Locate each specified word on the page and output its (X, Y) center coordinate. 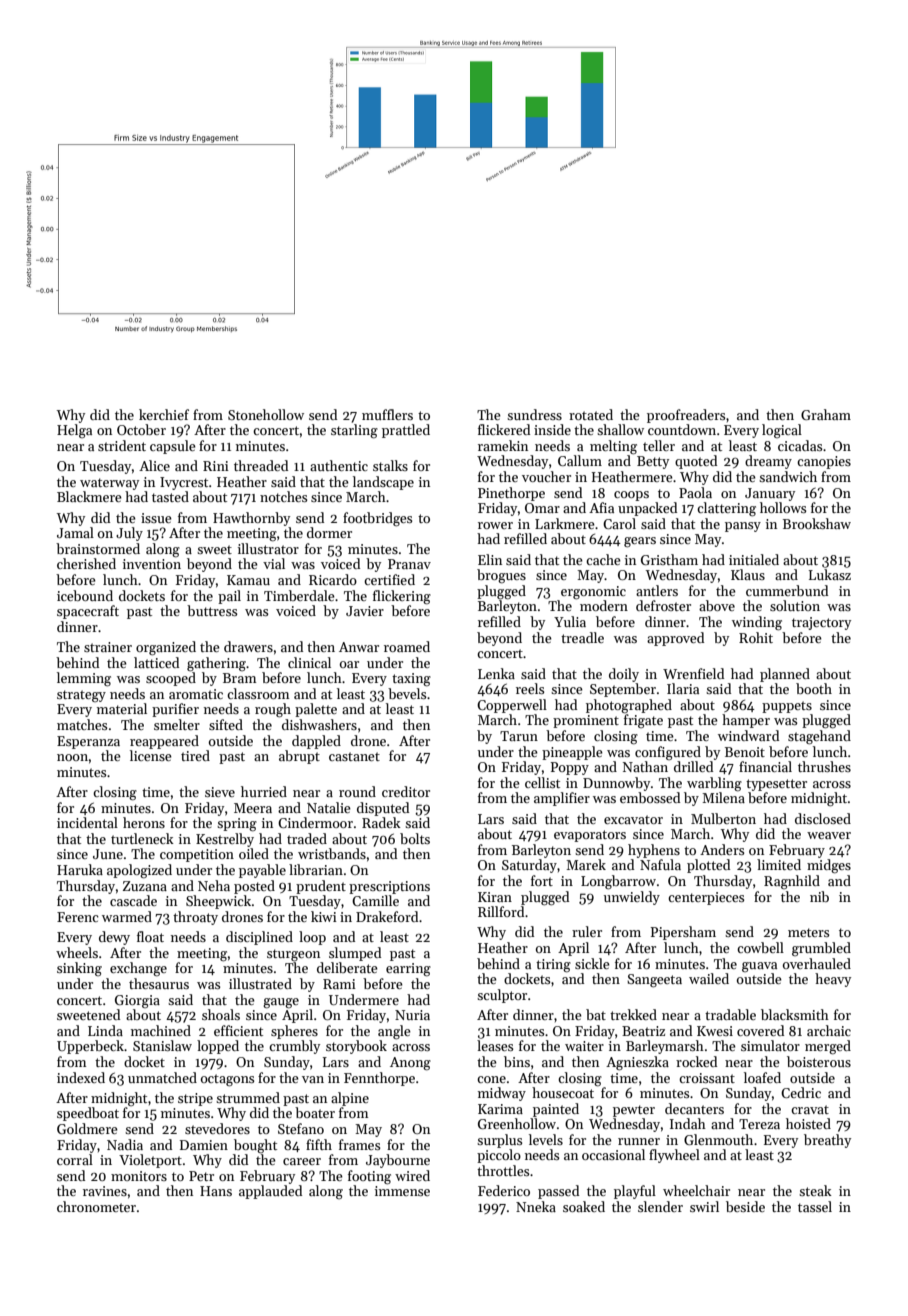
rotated (591, 414)
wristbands (332, 853)
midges (829, 866)
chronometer (96, 1206)
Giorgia (137, 1001)
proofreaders (686, 416)
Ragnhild (792, 882)
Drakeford (387, 916)
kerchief (164, 414)
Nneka (536, 1206)
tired (195, 755)
